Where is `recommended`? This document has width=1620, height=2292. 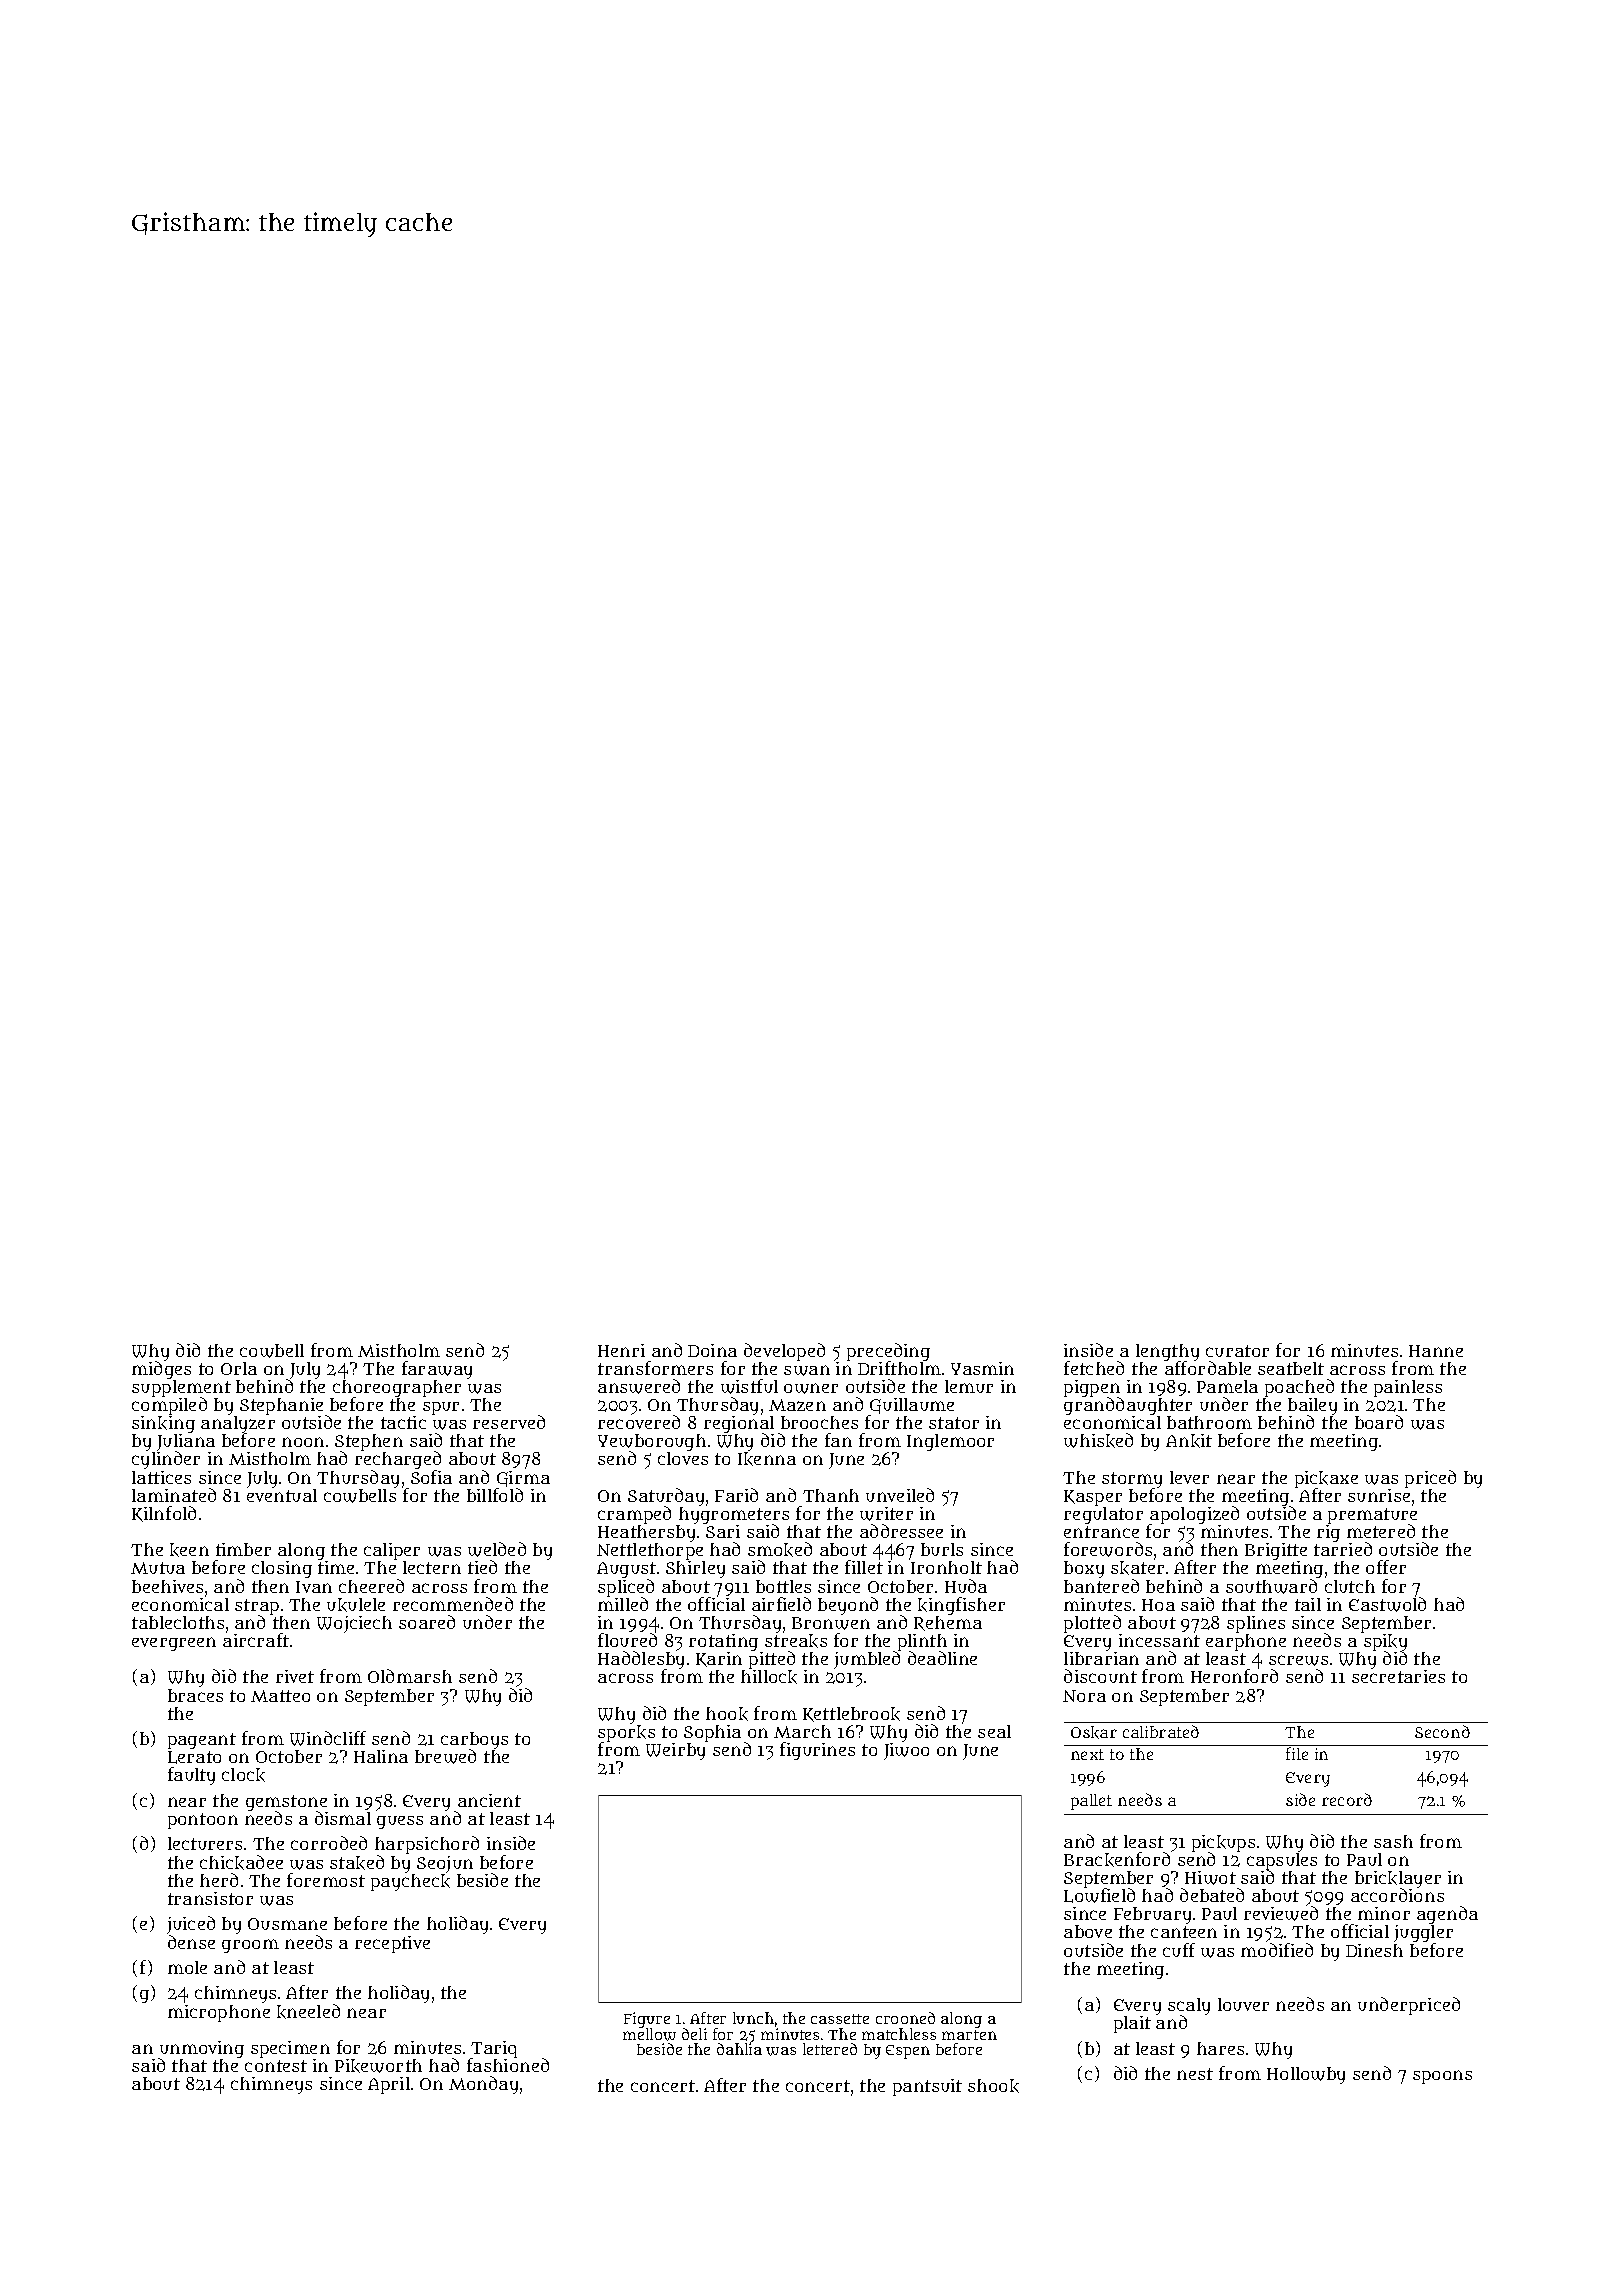
recommended is located at coordinates (453, 1604).
